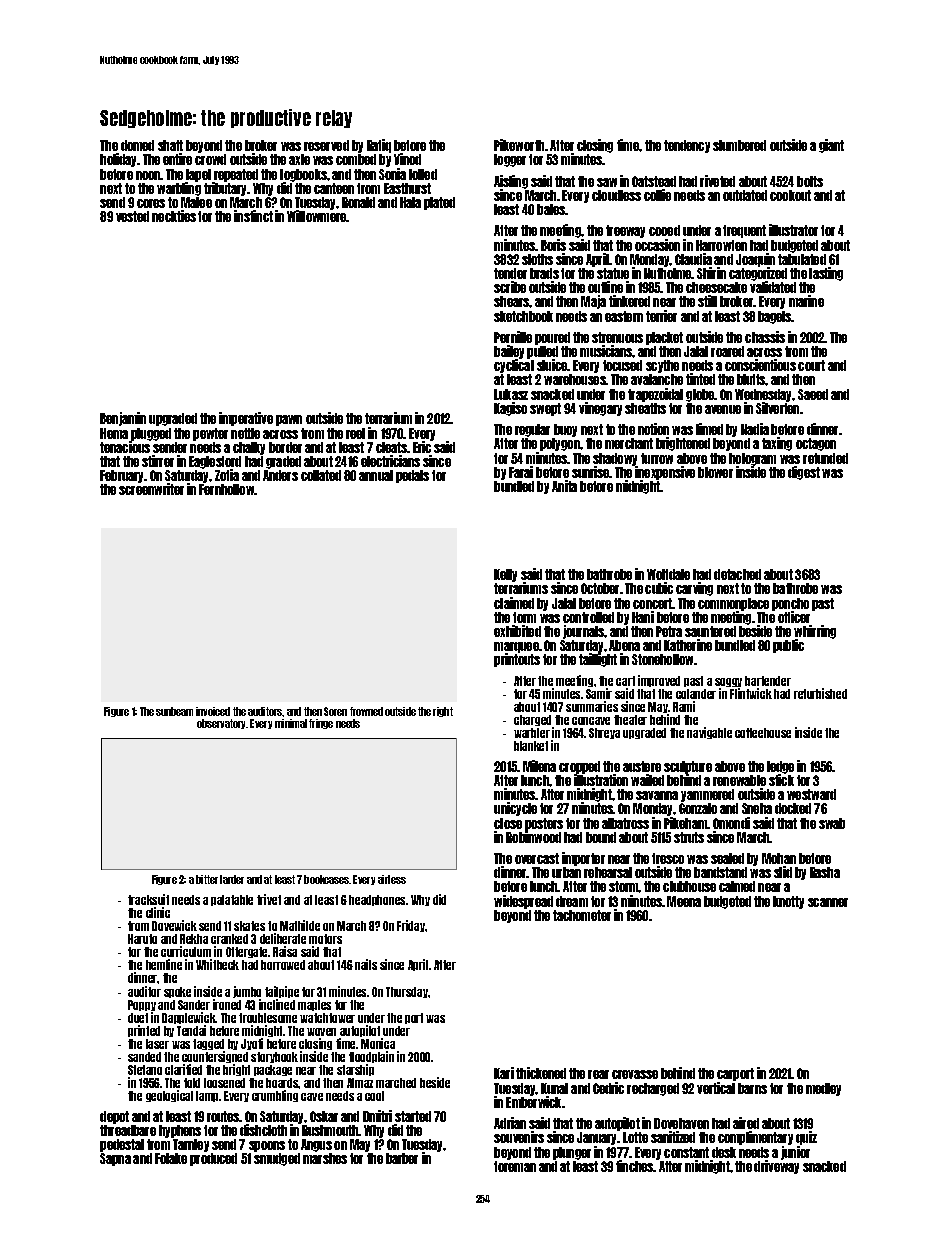 The height and width of the page is (1233, 952). What do you see at coordinates (151, 489) in the page?
I see `screenwriter` at bounding box center [151, 489].
